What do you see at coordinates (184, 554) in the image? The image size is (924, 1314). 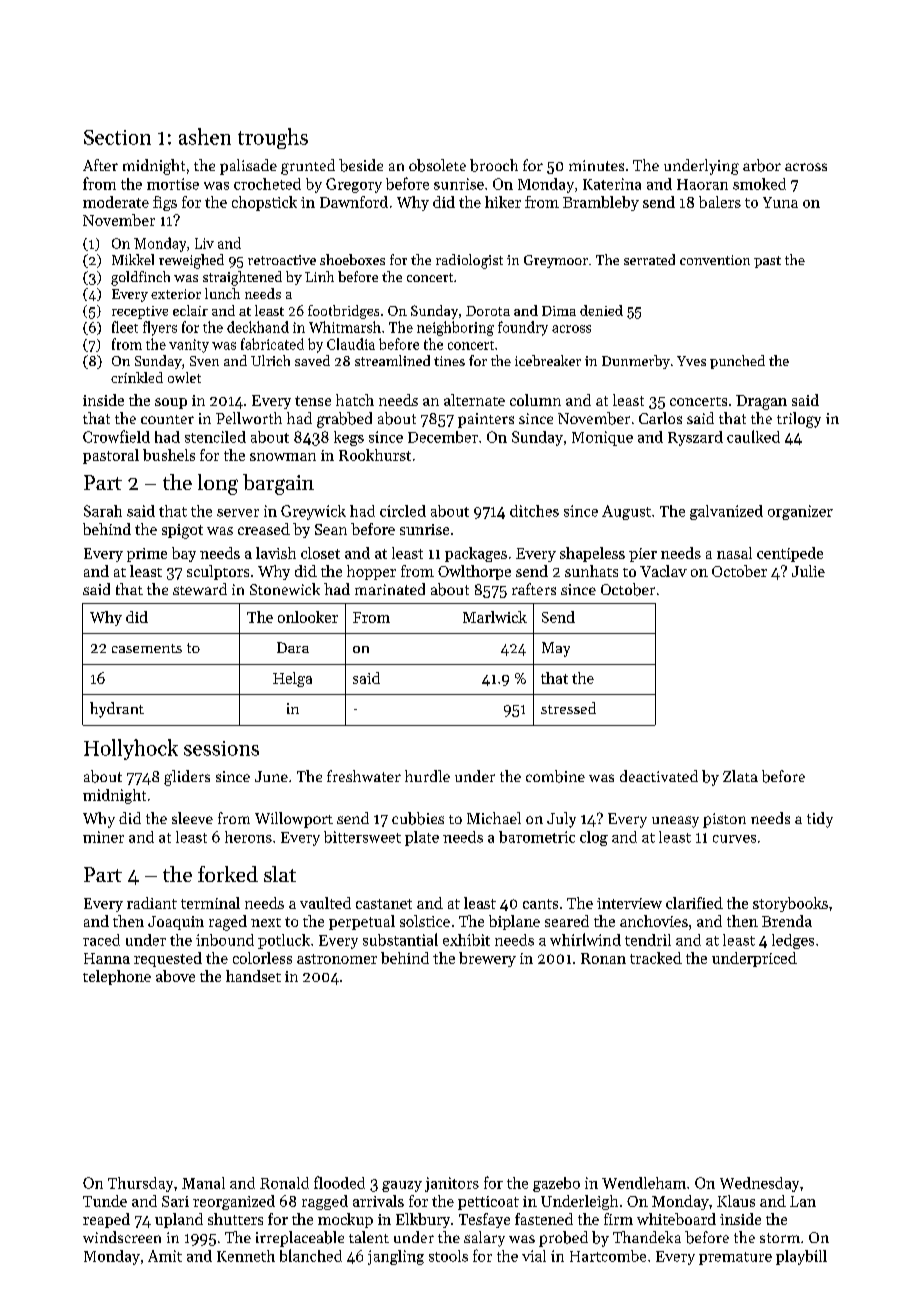 I see `bay` at bounding box center [184, 554].
